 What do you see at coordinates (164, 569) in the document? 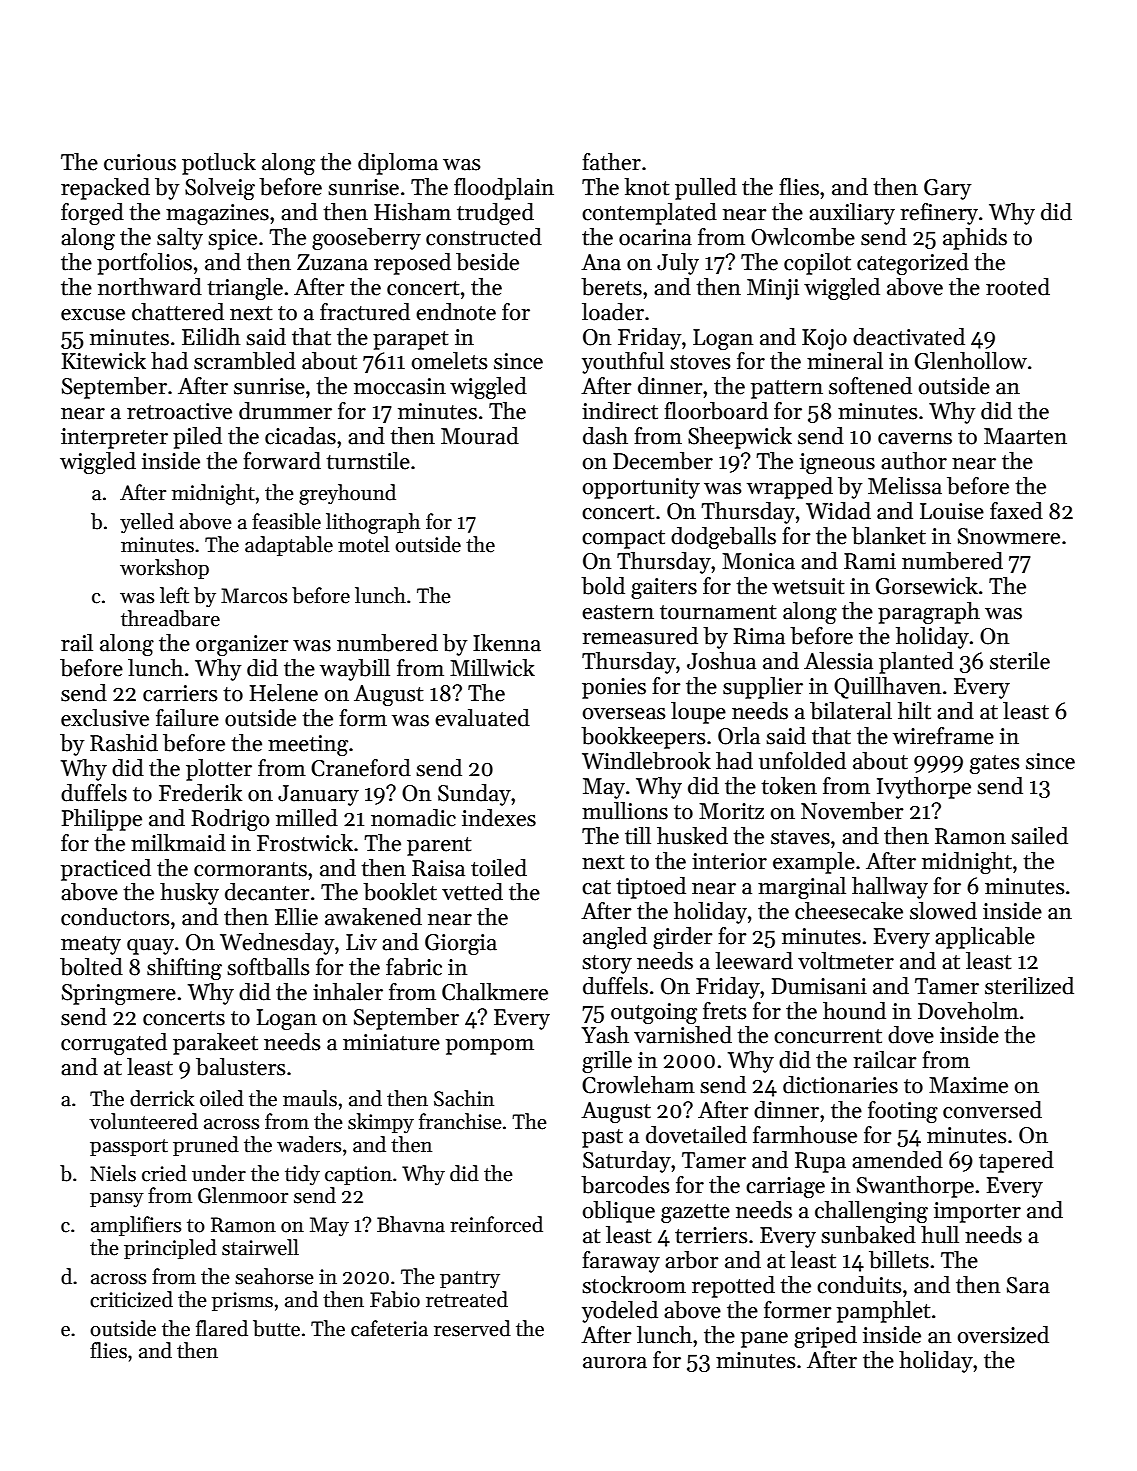
I see `workshop` at bounding box center [164, 569].
